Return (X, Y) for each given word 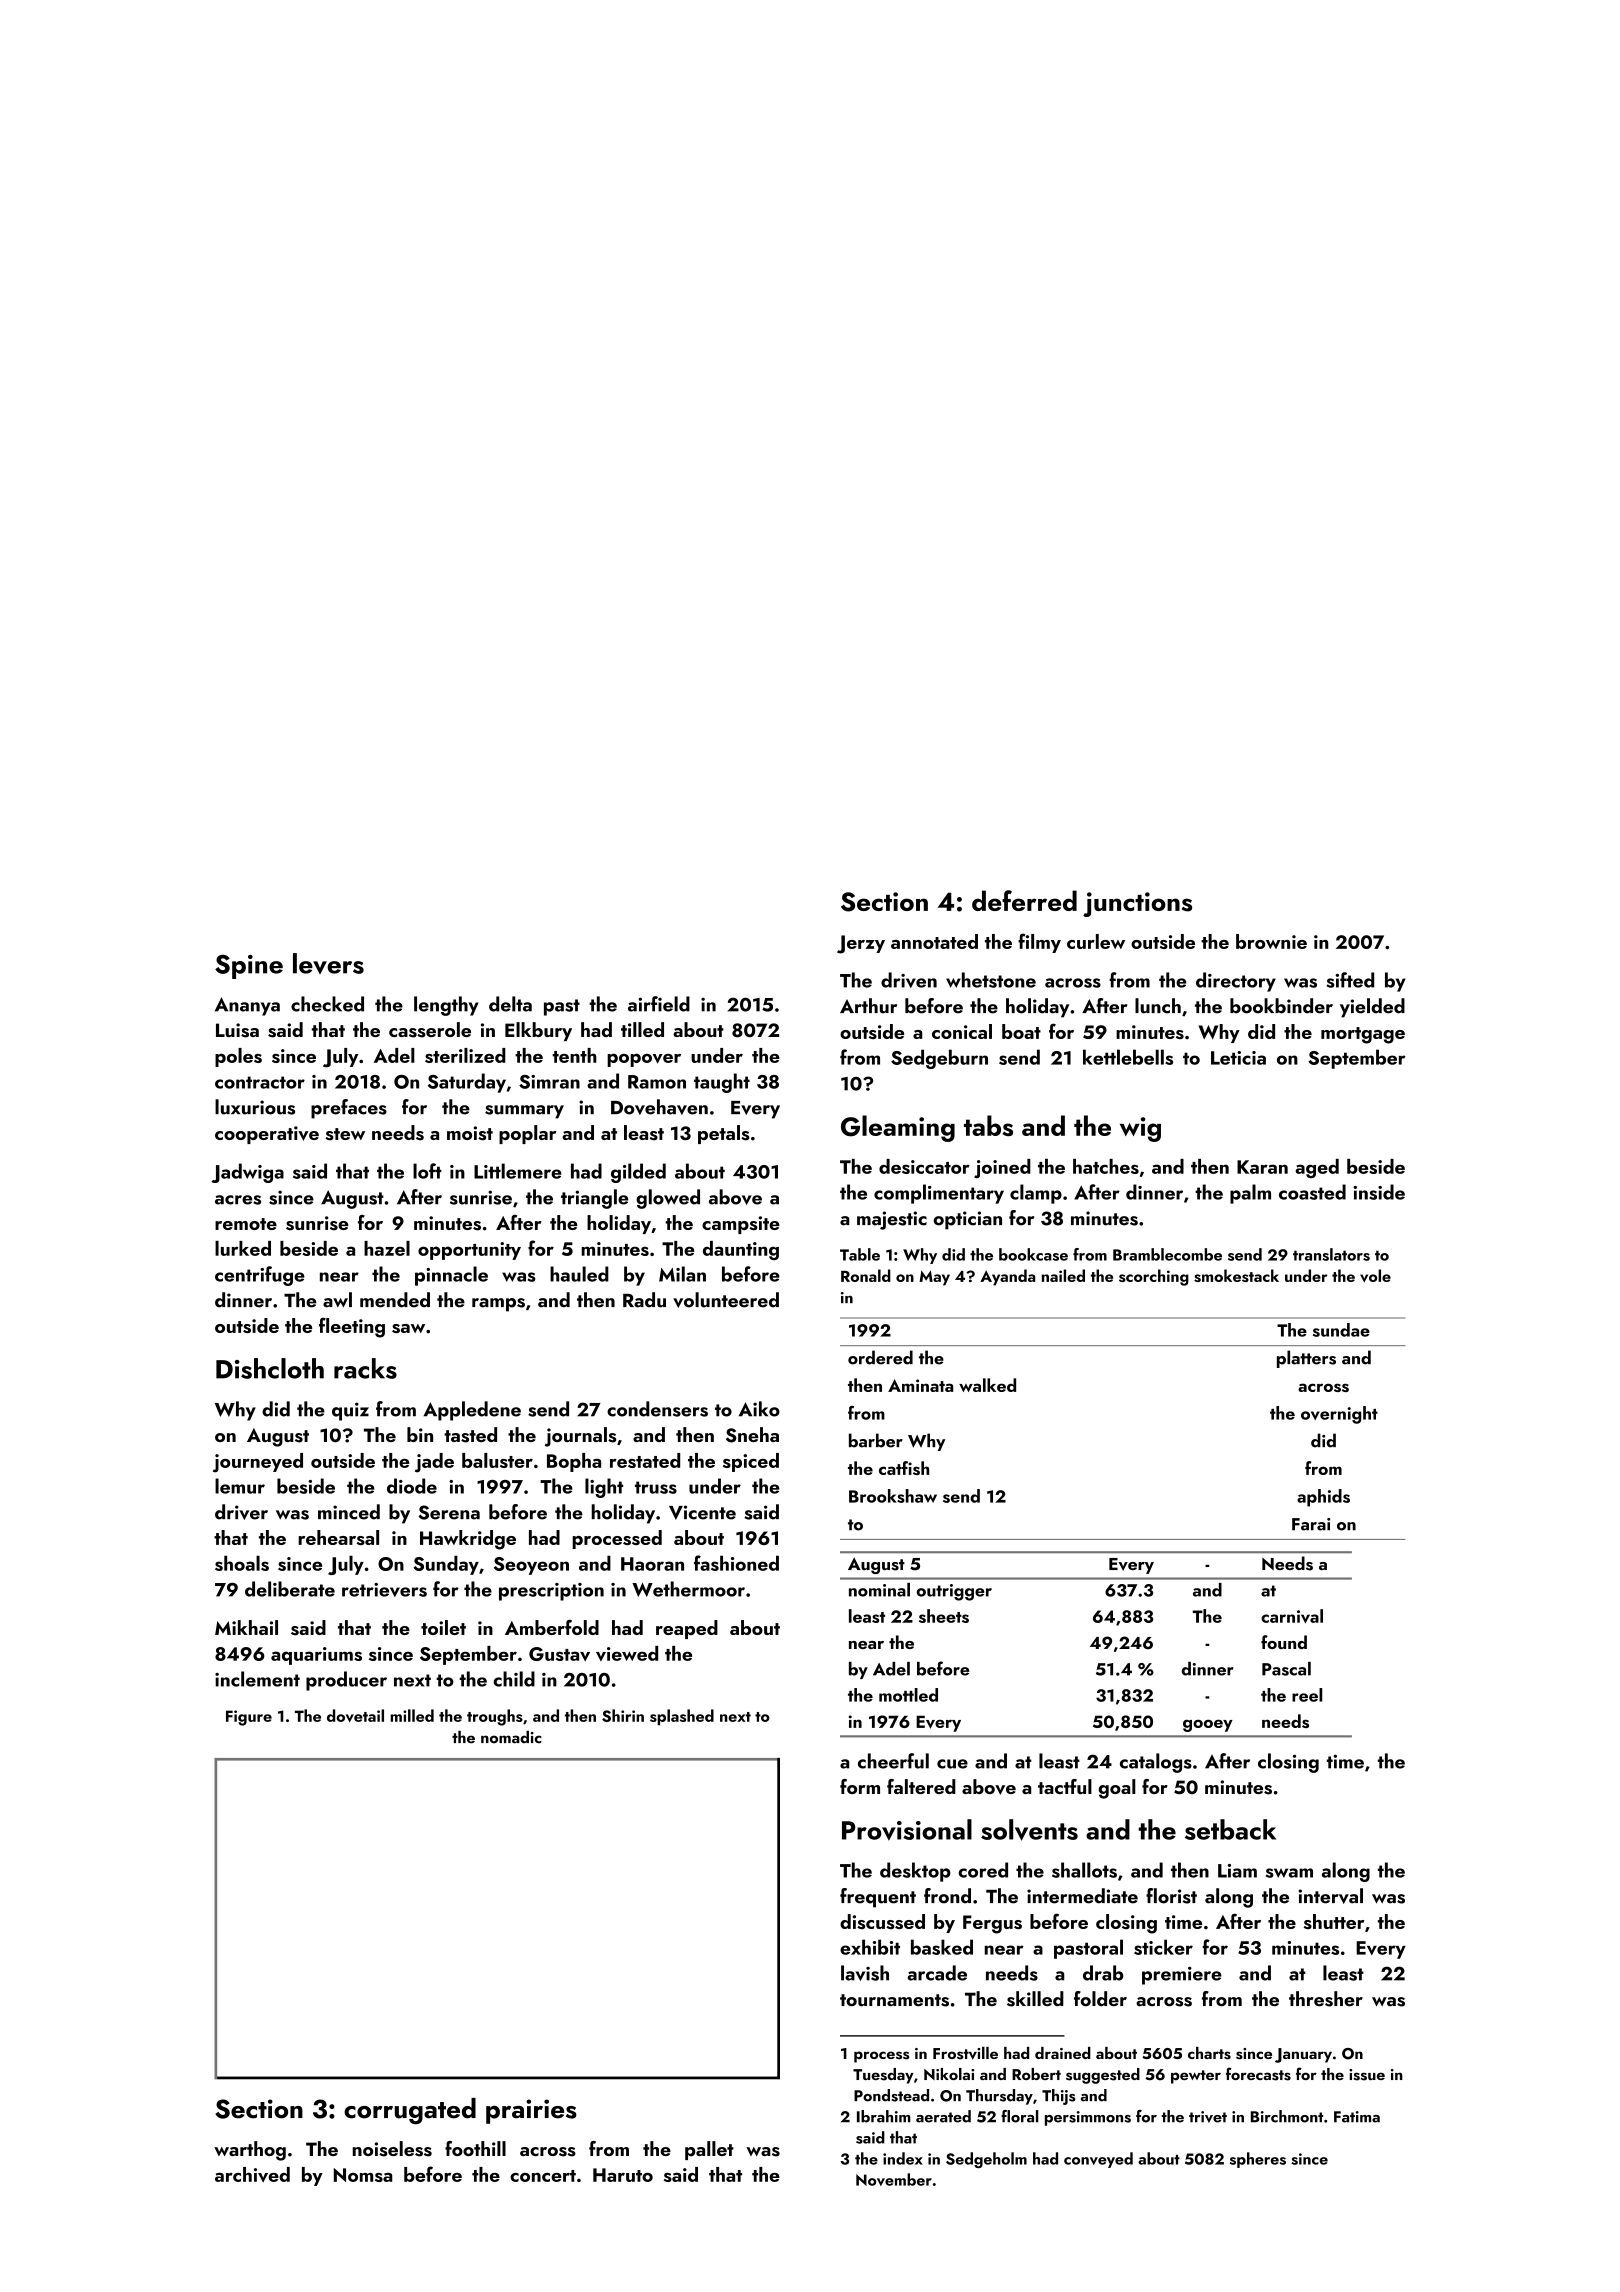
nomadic (511, 1737)
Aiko (759, 1409)
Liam (1237, 1871)
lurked (243, 1248)
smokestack (1236, 1275)
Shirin (623, 1715)
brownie (1271, 941)
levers (328, 963)
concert (543, 2176)
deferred (1024, 900)
